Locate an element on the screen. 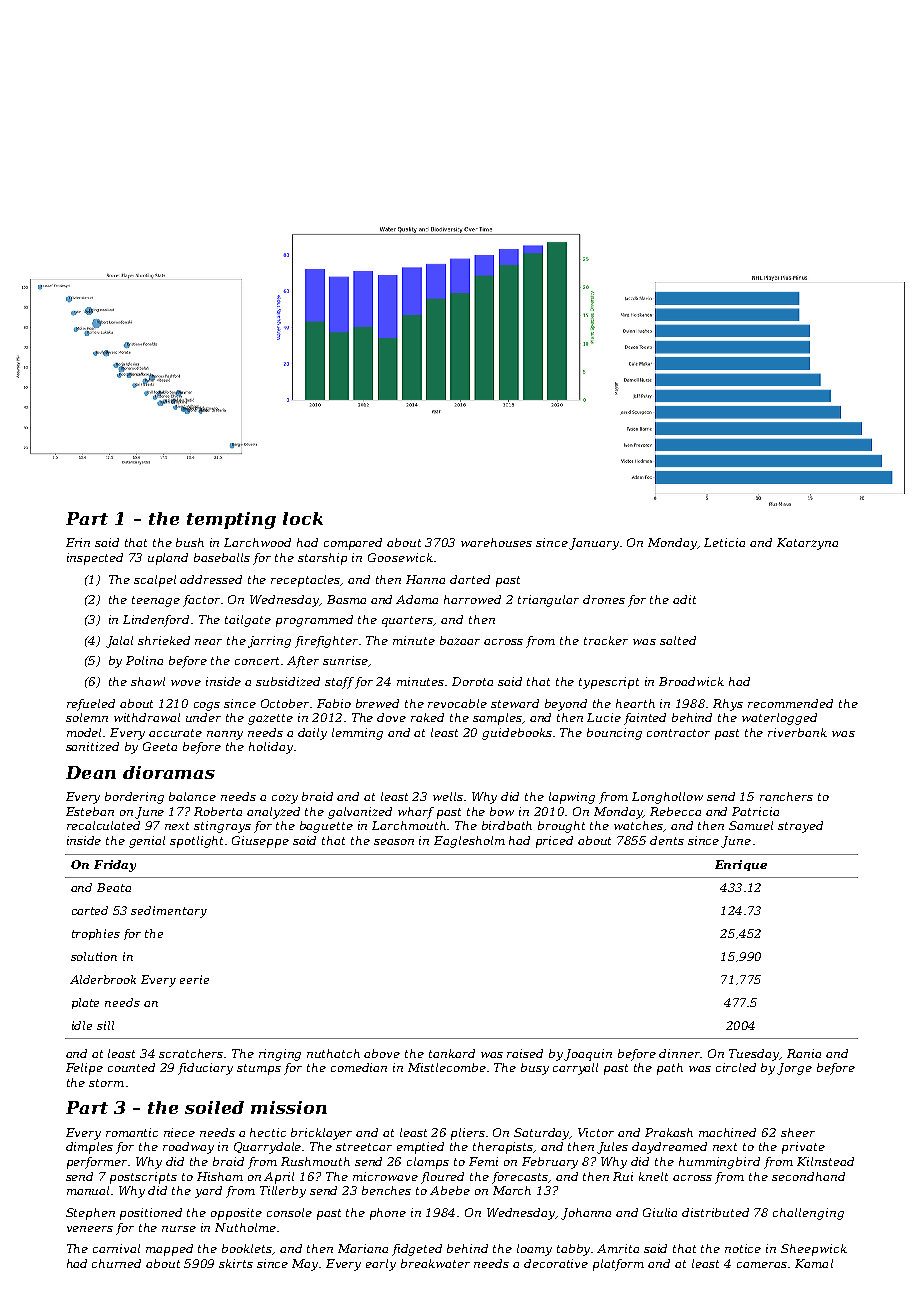 The width and height of the screenshot is (924, 1308). challenging is located at coordinates (808, 1214).
